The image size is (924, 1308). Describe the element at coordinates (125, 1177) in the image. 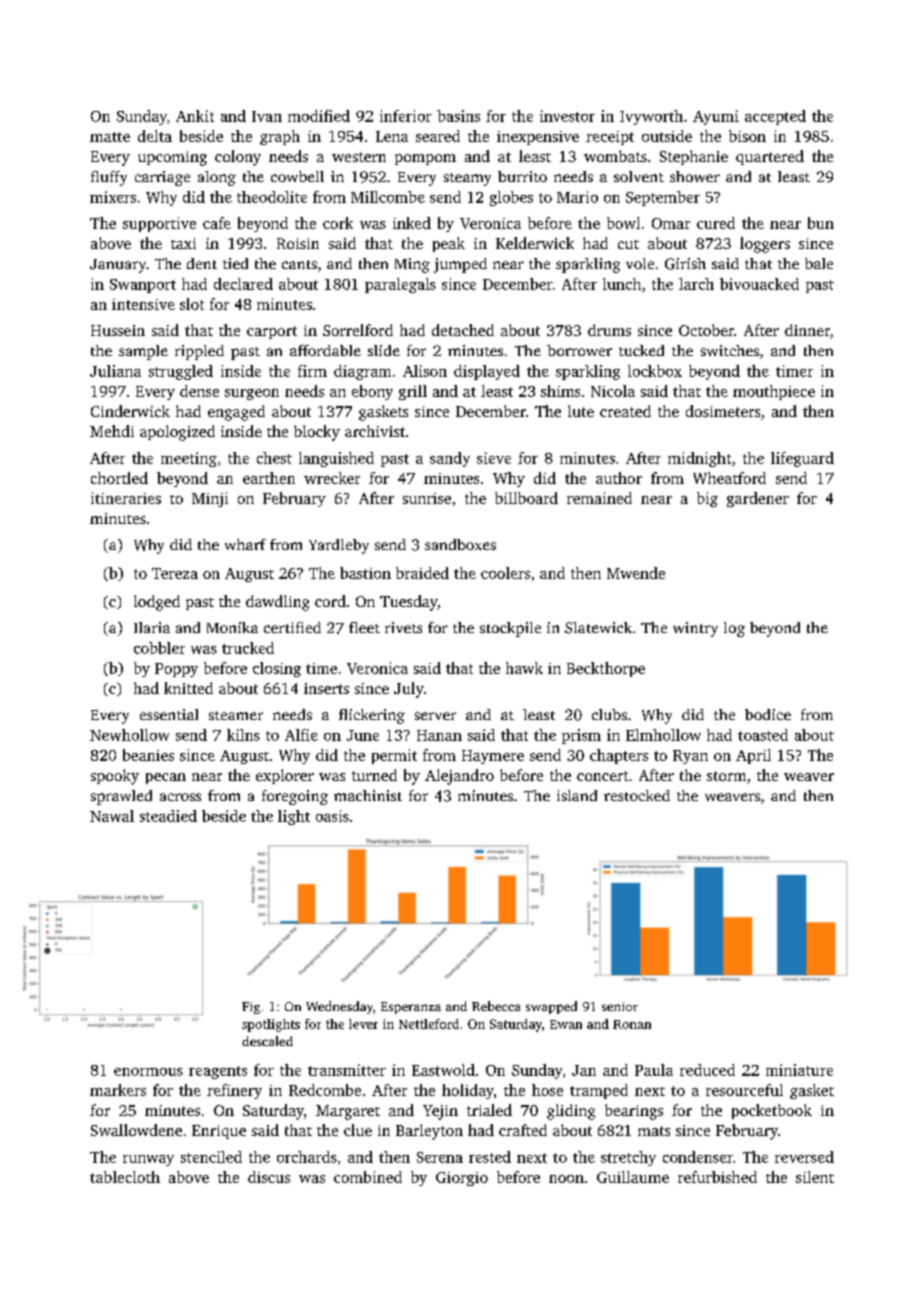

I see `tablecloth` at that location.
